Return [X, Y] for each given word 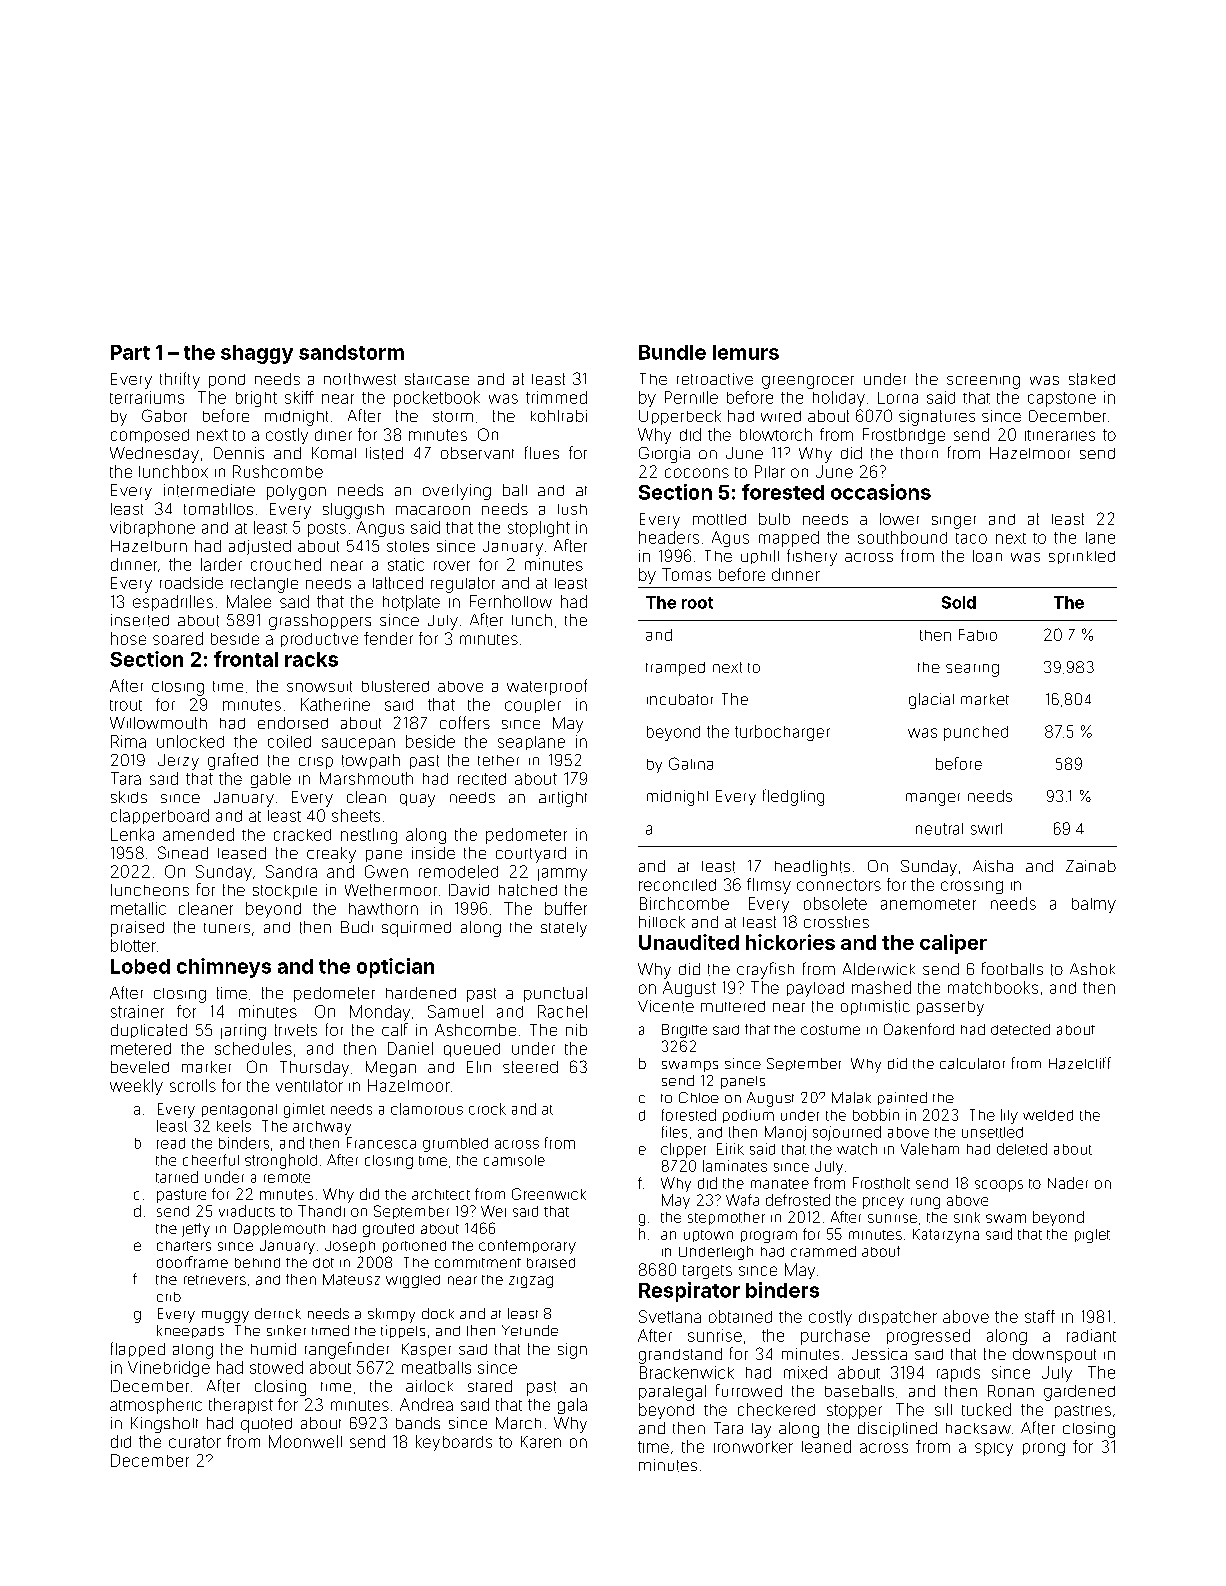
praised [137, 929]
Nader [1068, 1183]
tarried [177, 1177]
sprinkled [1082, 557]
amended [198, 834]
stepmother [726, 1218]
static [406, 564]
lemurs [746, 352]
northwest [360, 379]
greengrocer [808, 382]
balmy [1094, 905]
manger [933, 799]
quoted [266, 1425]
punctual [555, 994]
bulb [774, 519]
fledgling [793, 797]
